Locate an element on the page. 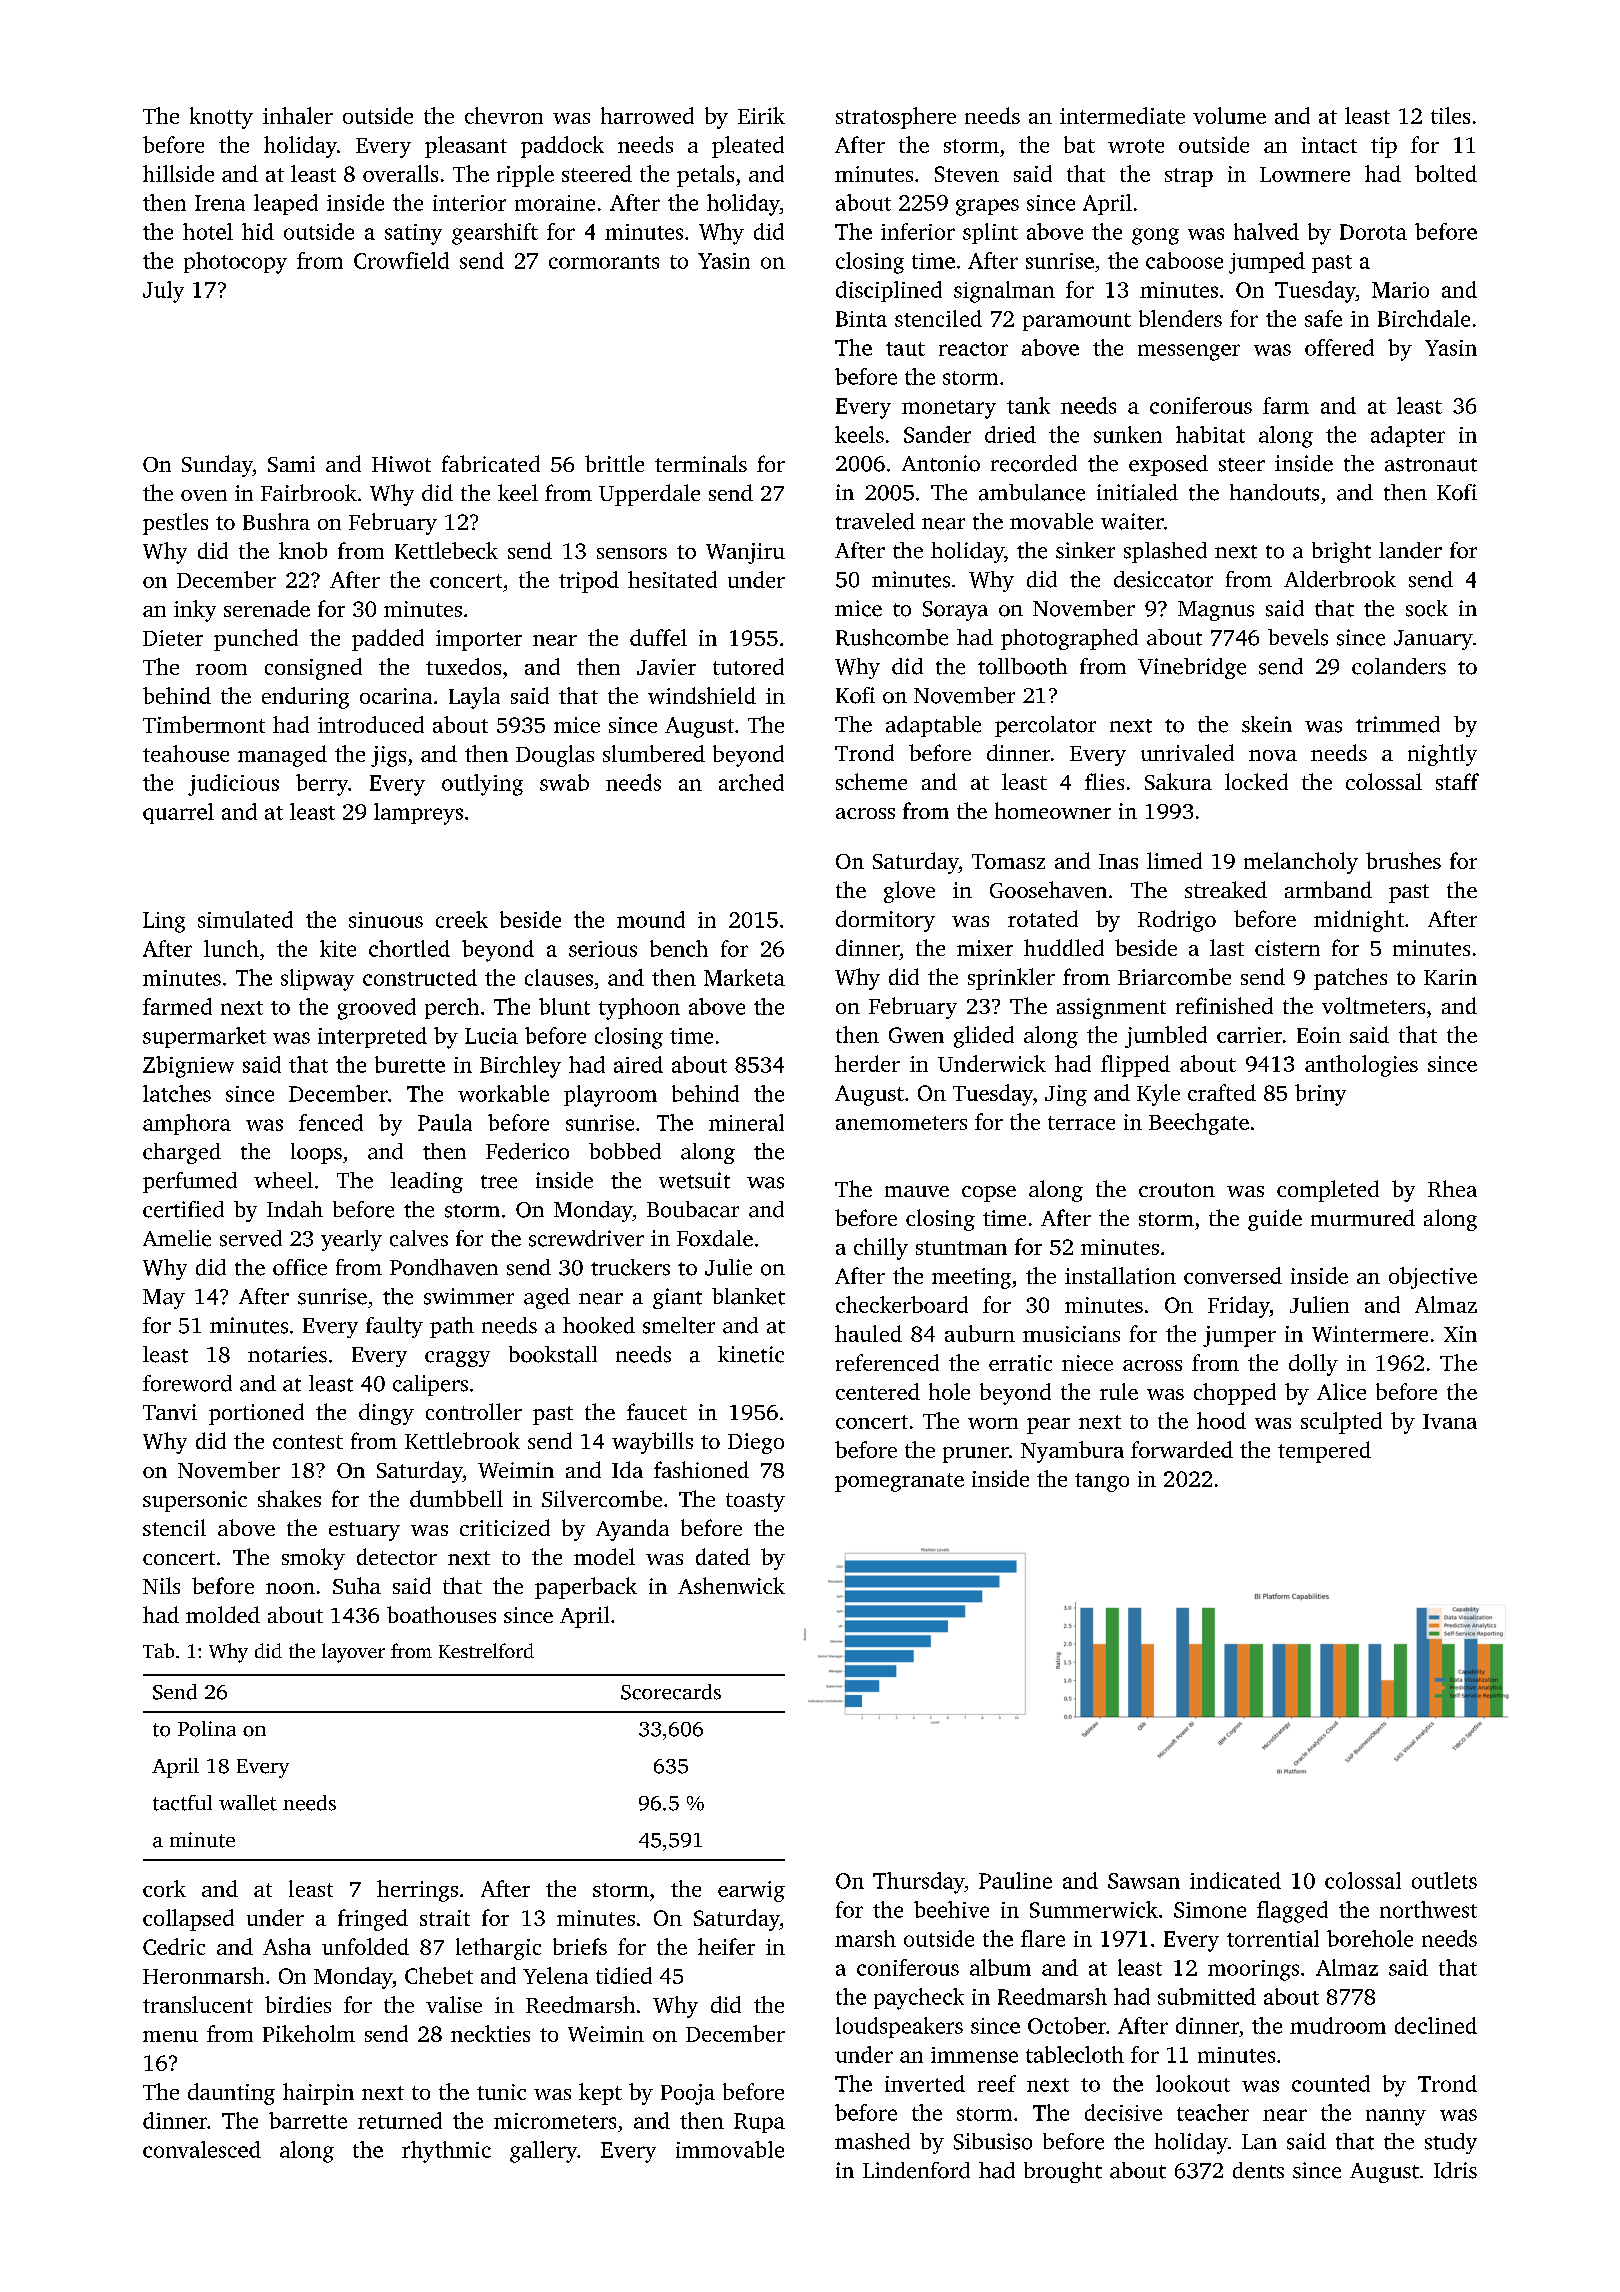 Image resolution: width=1620 pixels, height=2292 pixels. copse is located at coordinates (989, 1194).
